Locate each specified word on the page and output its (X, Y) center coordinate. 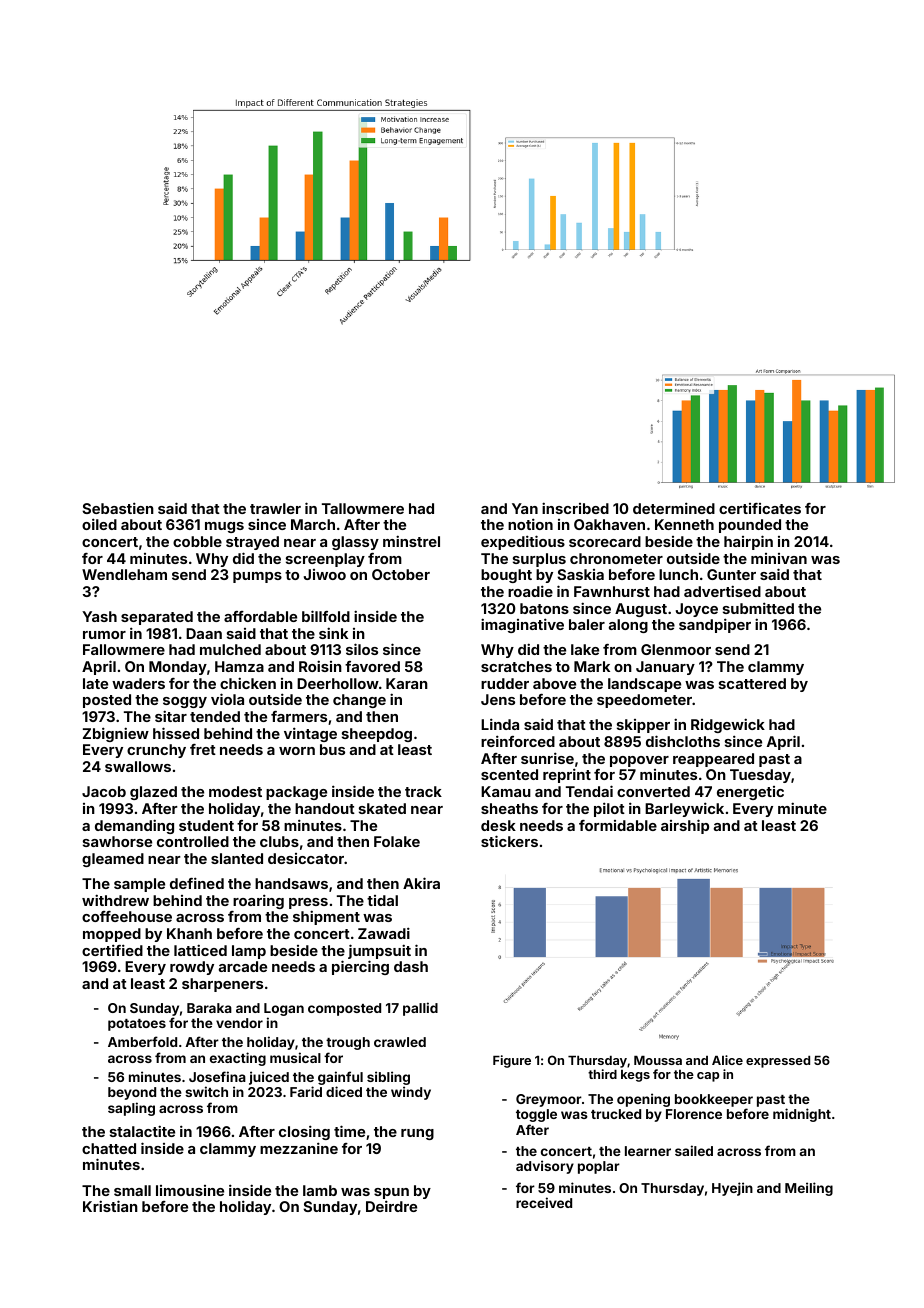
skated (382, 808)
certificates (760, 508)
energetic (750, 793)
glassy (355, 543)
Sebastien (118, 508)
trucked (616, 1114)
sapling (131, 1109)
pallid (420, 1009)
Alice (727, 1060)
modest (235, 791)
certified (112, 950)
